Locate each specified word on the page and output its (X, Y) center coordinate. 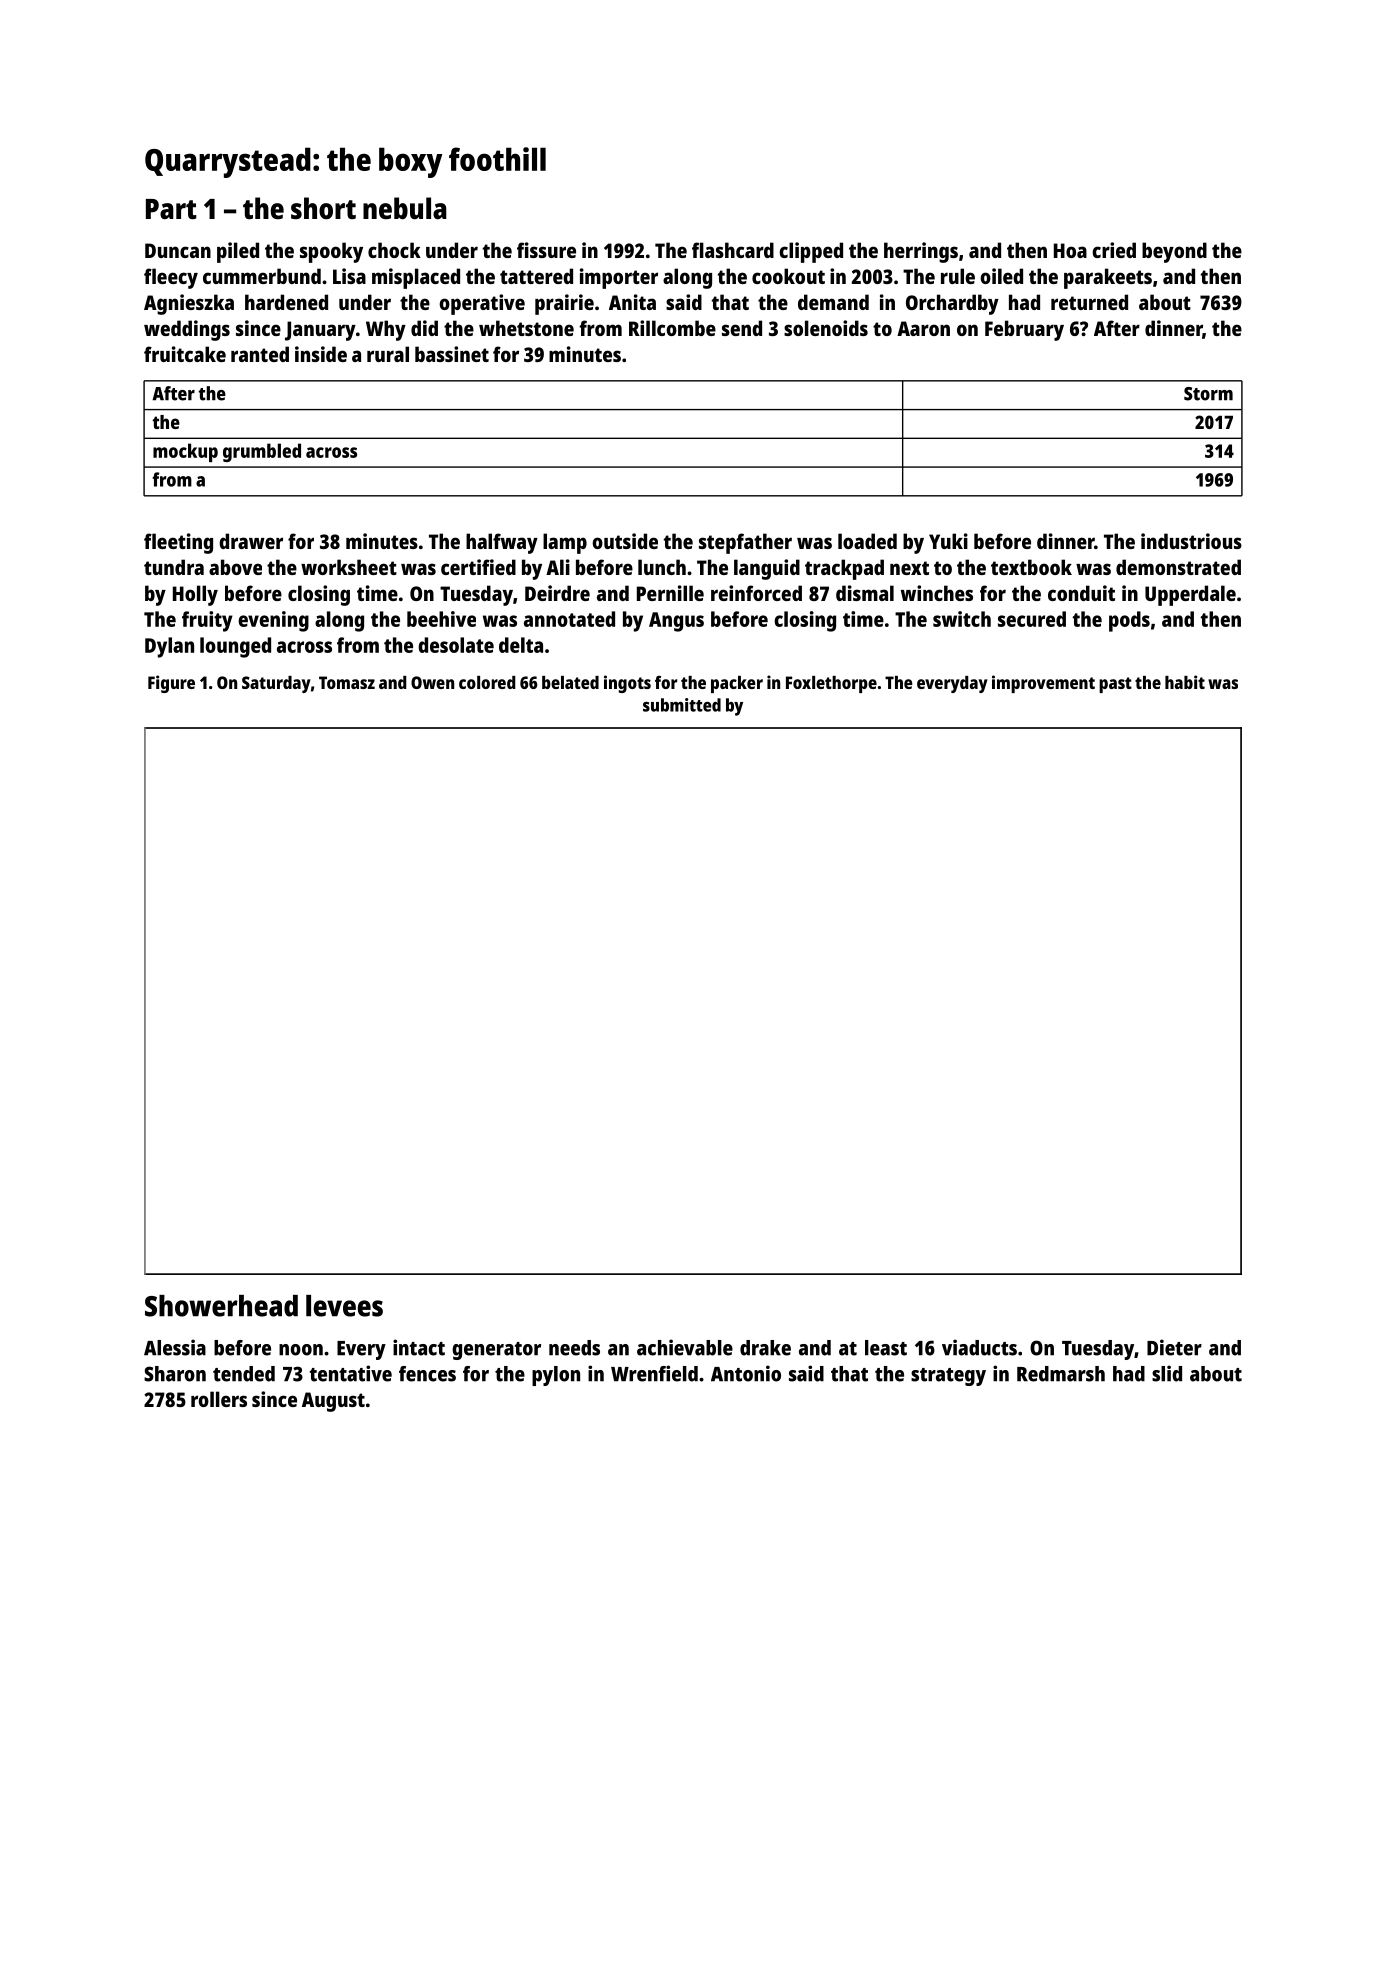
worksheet (349, 567)
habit (1185, 682)
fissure (546, 250)
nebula (405, 208)
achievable (685, 1347)
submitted (682, 705)
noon (301, 1350)
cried (1114, 250)
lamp (565, 543)
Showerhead (221, 1306)
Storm (1208, 394)
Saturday (276, 684)
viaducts (979, 1347)
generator (496, 1351)
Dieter (1174, 1347)
